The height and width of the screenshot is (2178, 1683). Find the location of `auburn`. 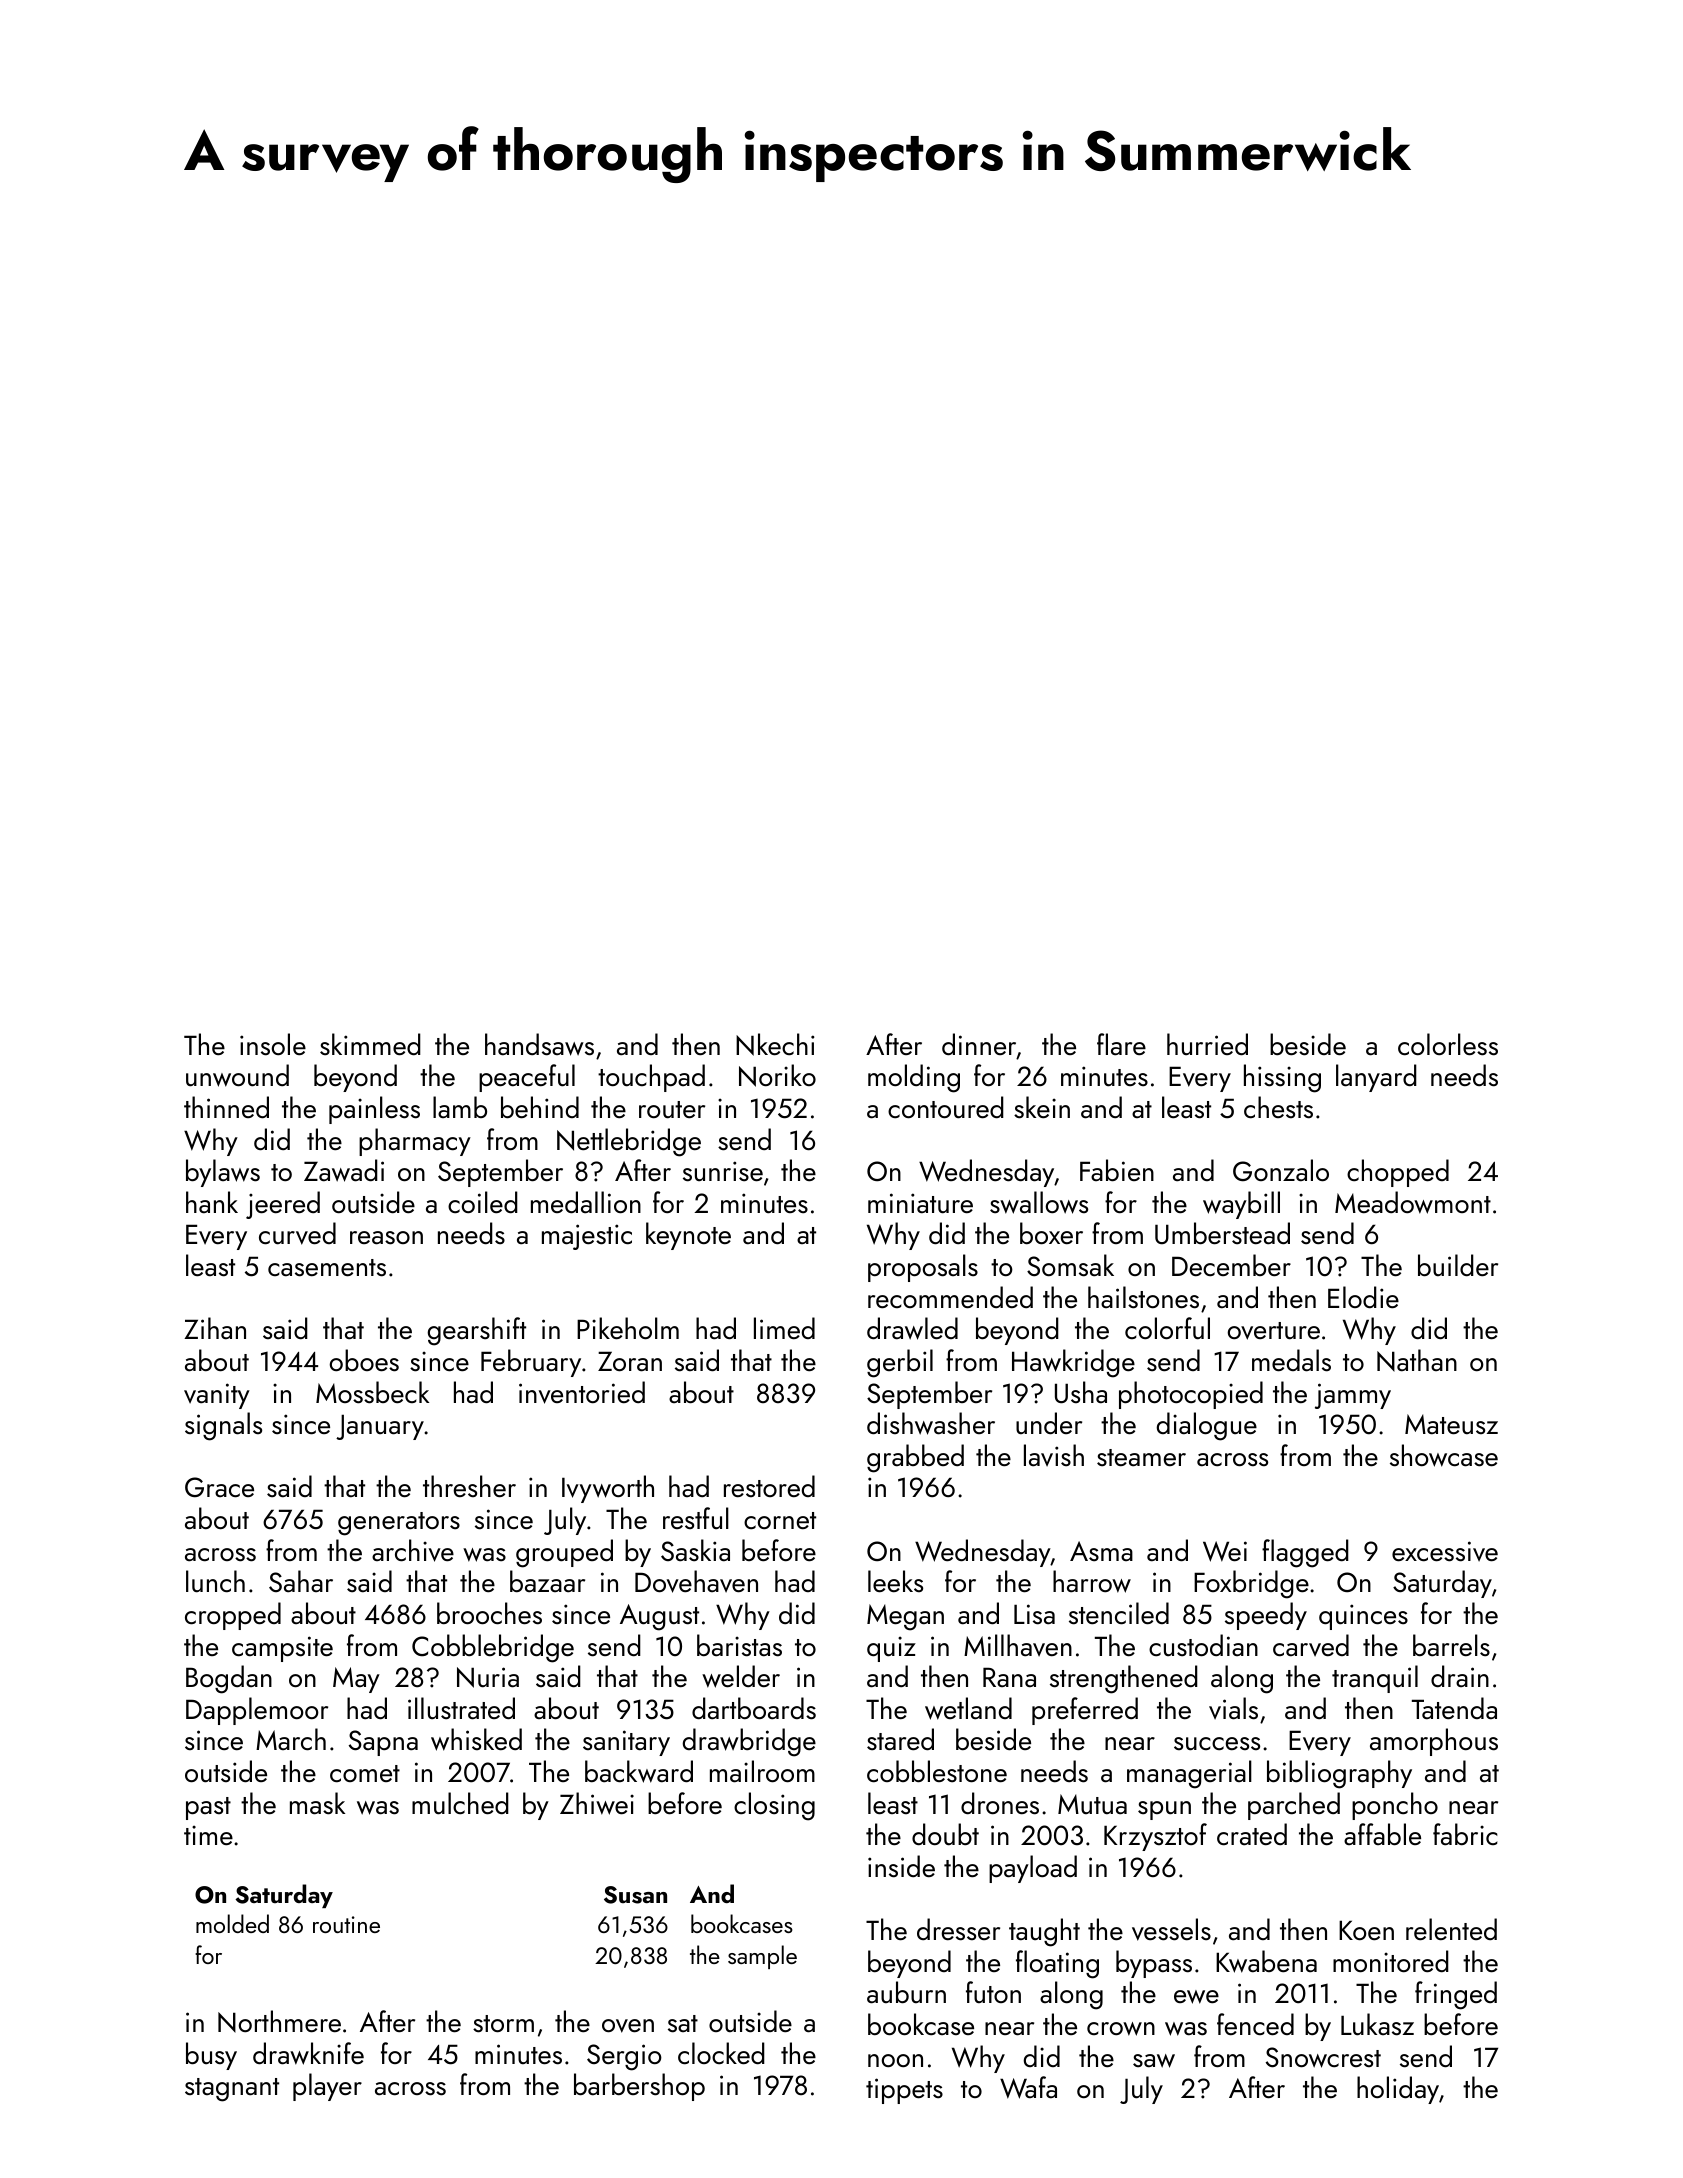

auburn is located at coordinates (906, 1992).
